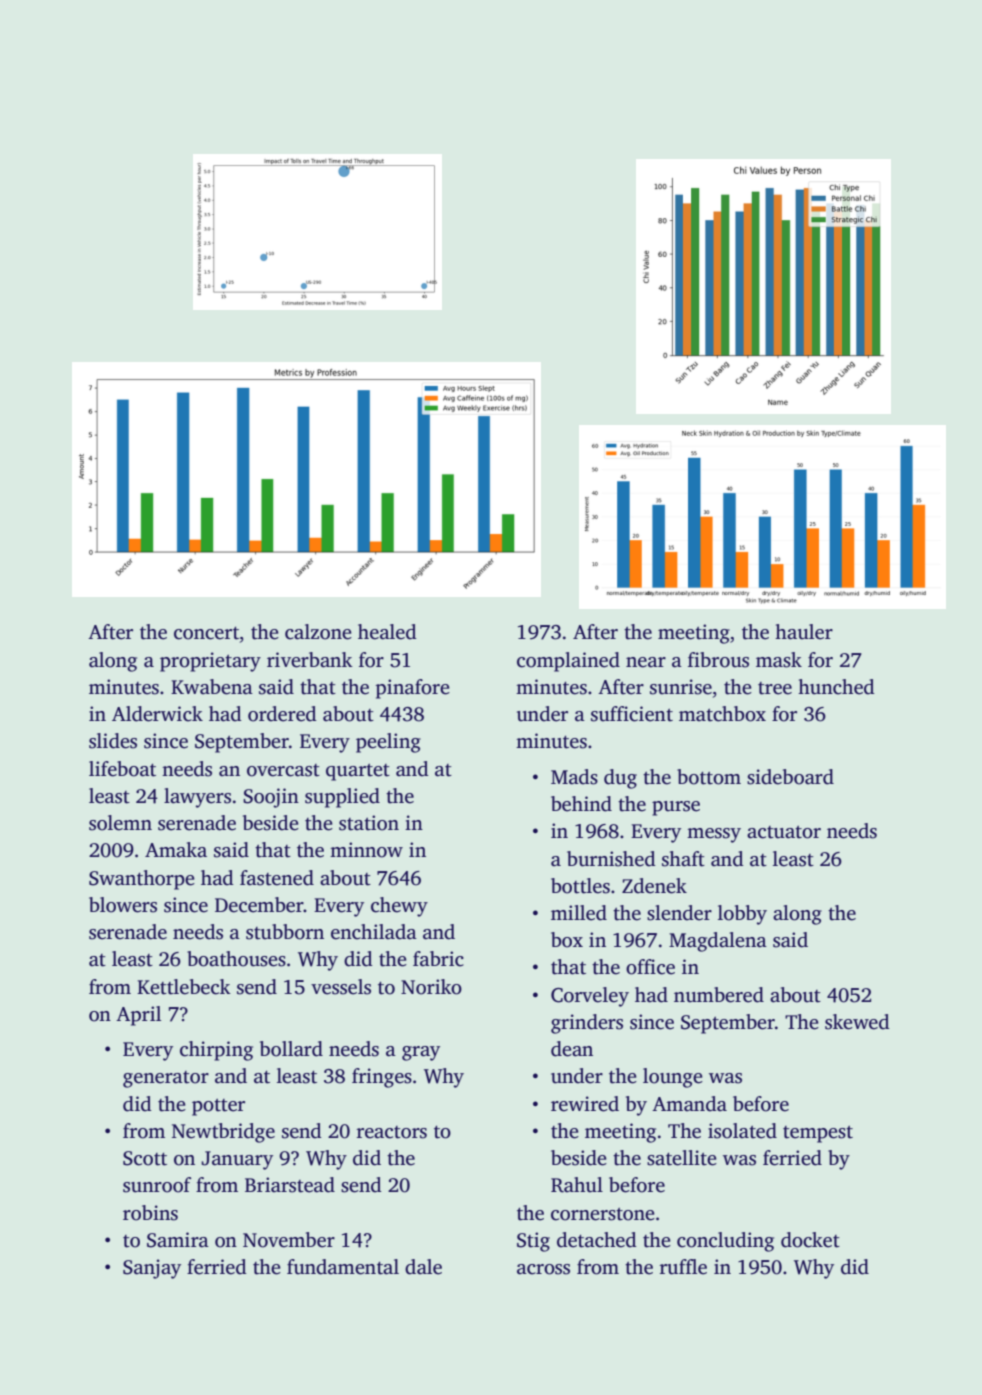  Describe the element at coordinates (804, 632) in the screenshot. I see `hauler` at that location.
